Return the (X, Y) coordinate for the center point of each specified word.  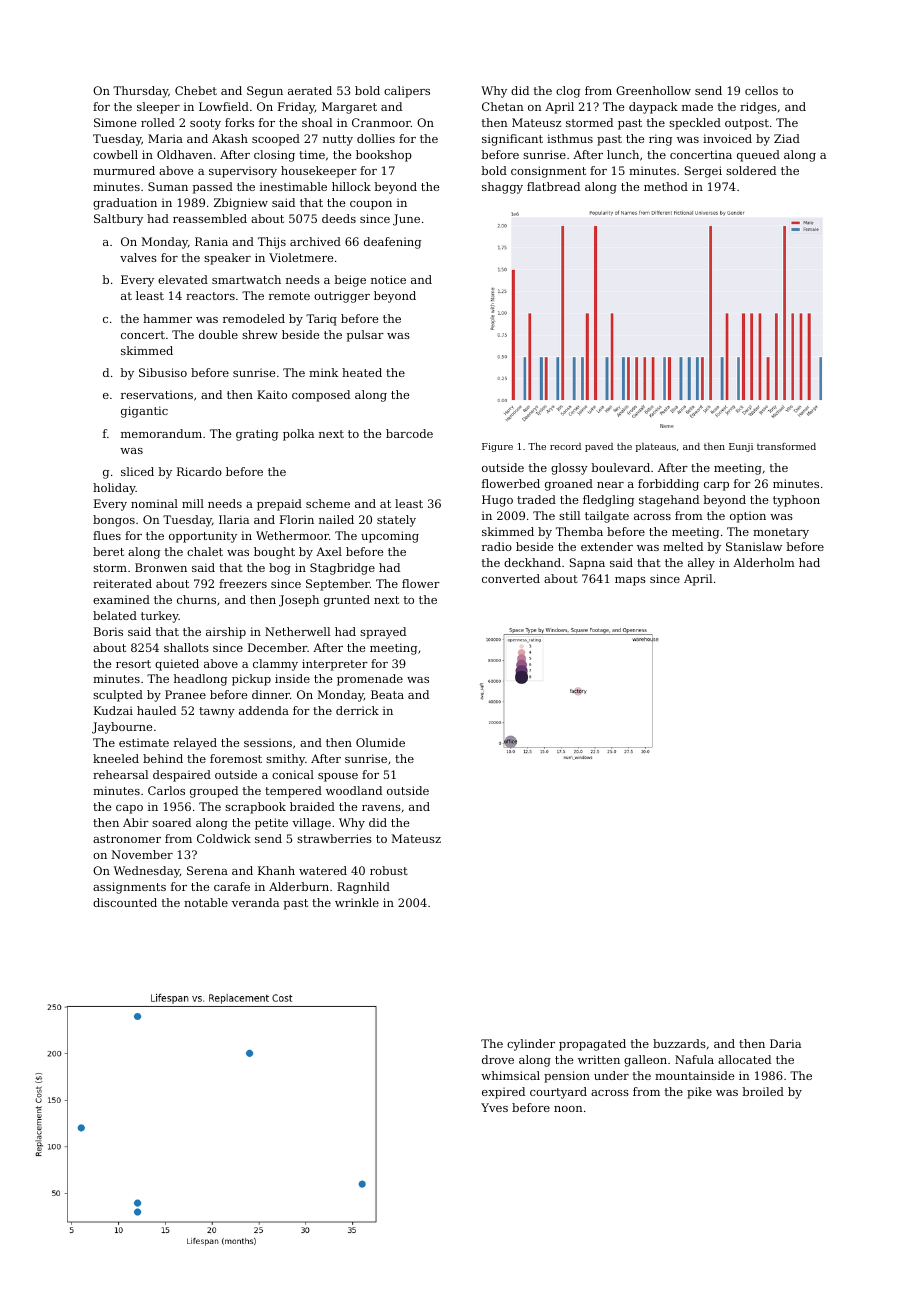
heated (362, 372)
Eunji (741, 447)
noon (568, 1109)
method (666, 186)
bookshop (384, 156)
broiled (763, 1091)
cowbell (115, 154)
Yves (494, 1107)
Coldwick (224, 838)
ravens (381, 808)
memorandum (161, 433)
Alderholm (764, 562)
